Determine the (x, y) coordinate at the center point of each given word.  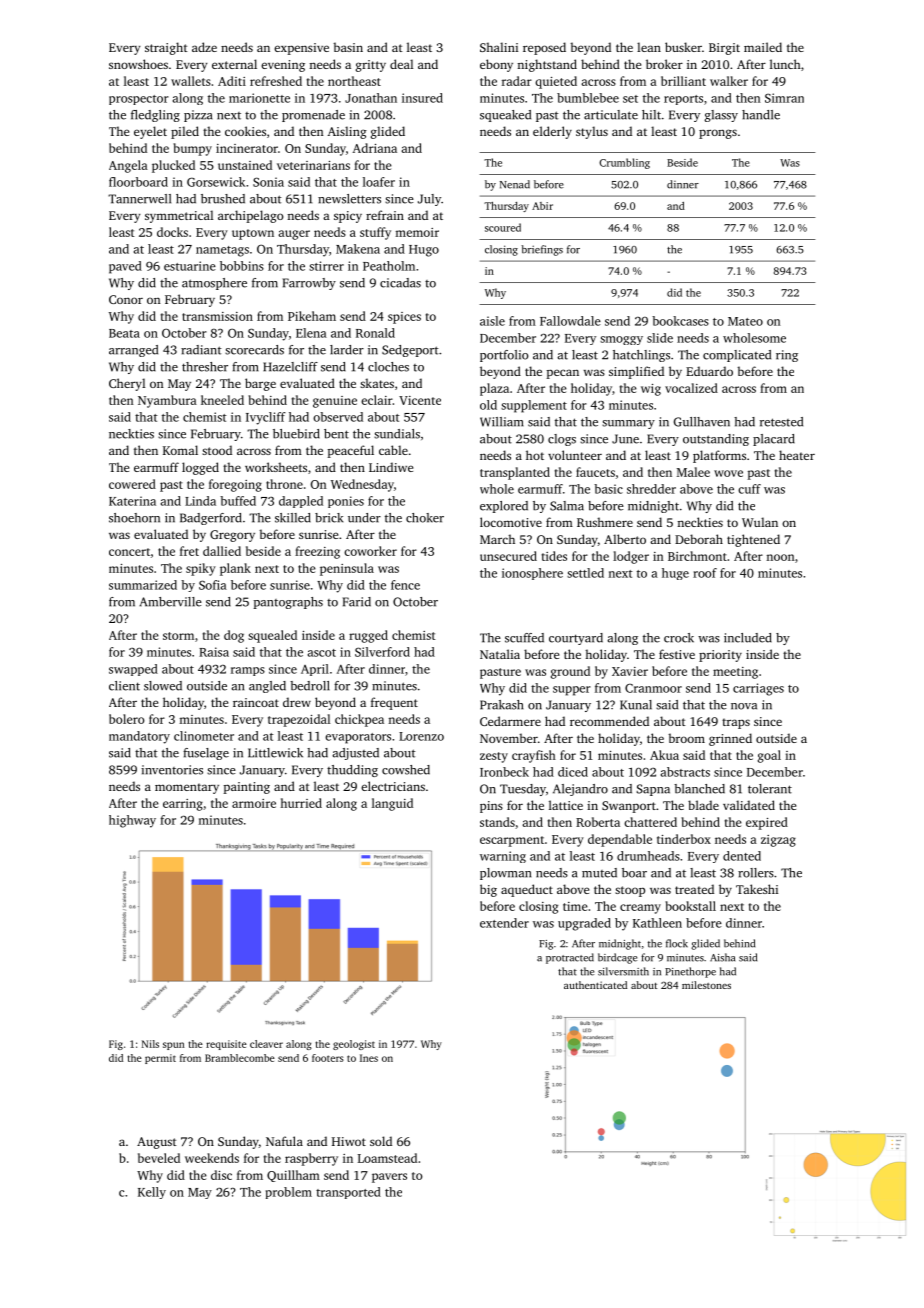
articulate (611, 115)
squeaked (505, 116)
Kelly (152, 1193)
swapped (133, 670)
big (488, 890)
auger (294, 235)
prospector (139, 100)
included (748, 638)
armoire (254, 803)
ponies (346, 502)
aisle (492, 321)
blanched (699, 789)
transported (348, 1193)
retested (781, 422)
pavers (389, 1178)
